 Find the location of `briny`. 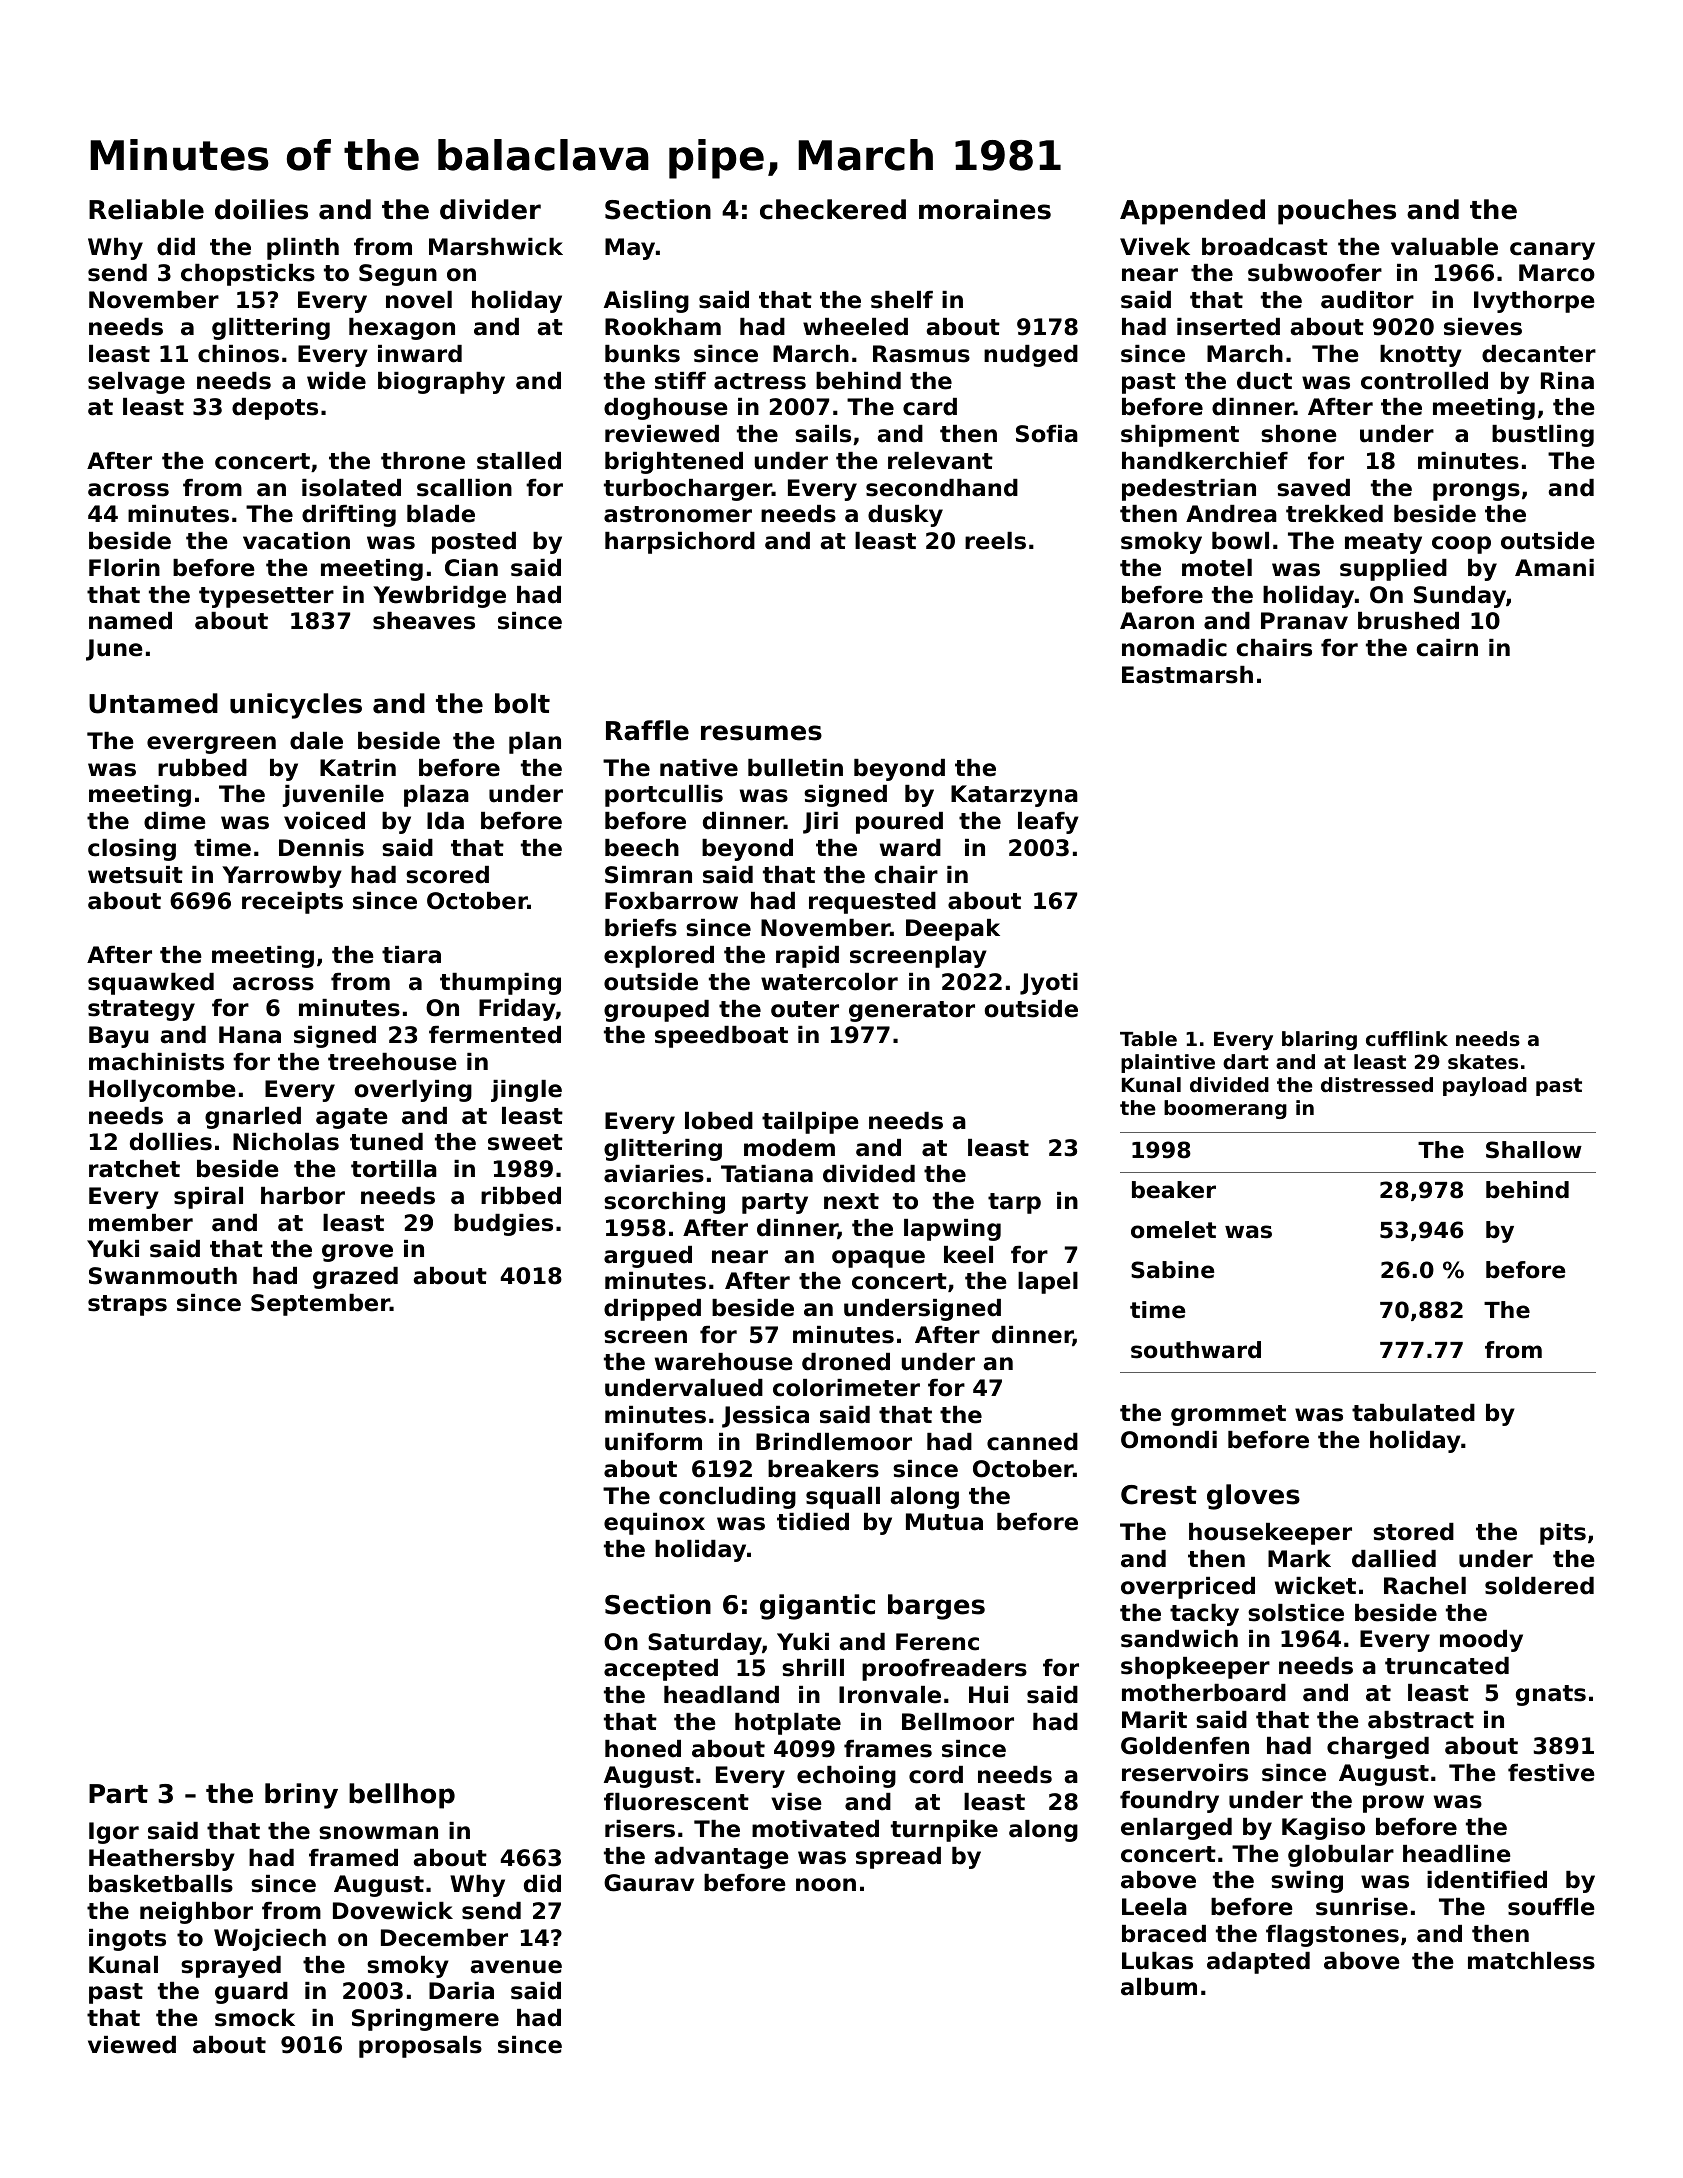

briny is located at coordinates (301, 1796).
